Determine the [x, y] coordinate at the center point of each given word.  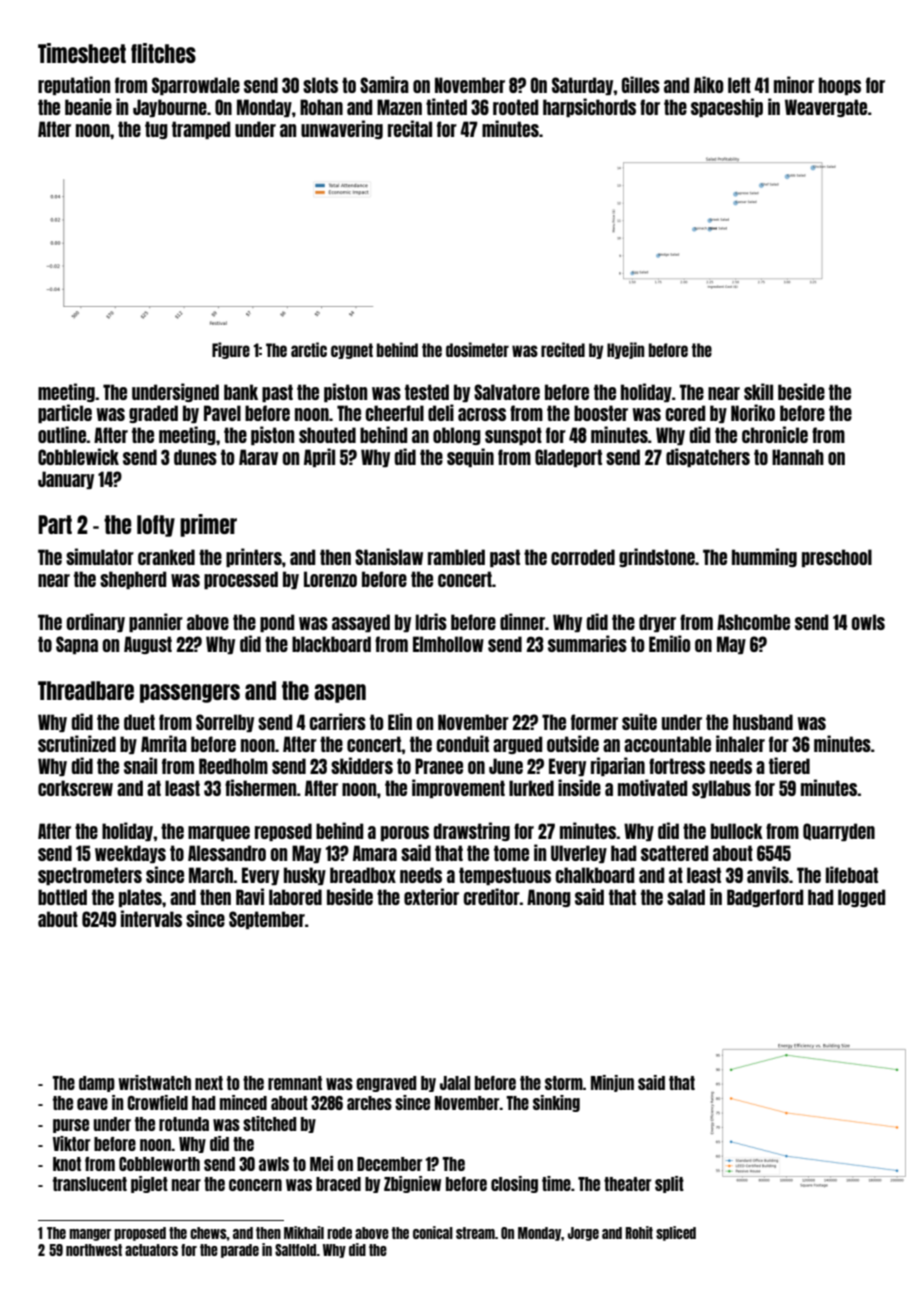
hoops [840, 86]
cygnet [352, 351]
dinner [522, 621]
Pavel [222, 413]
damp [97, 1084]
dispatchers [708, 457]
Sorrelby [225, 723]
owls [868, 622]
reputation [74, 85]
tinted [446, 106]
